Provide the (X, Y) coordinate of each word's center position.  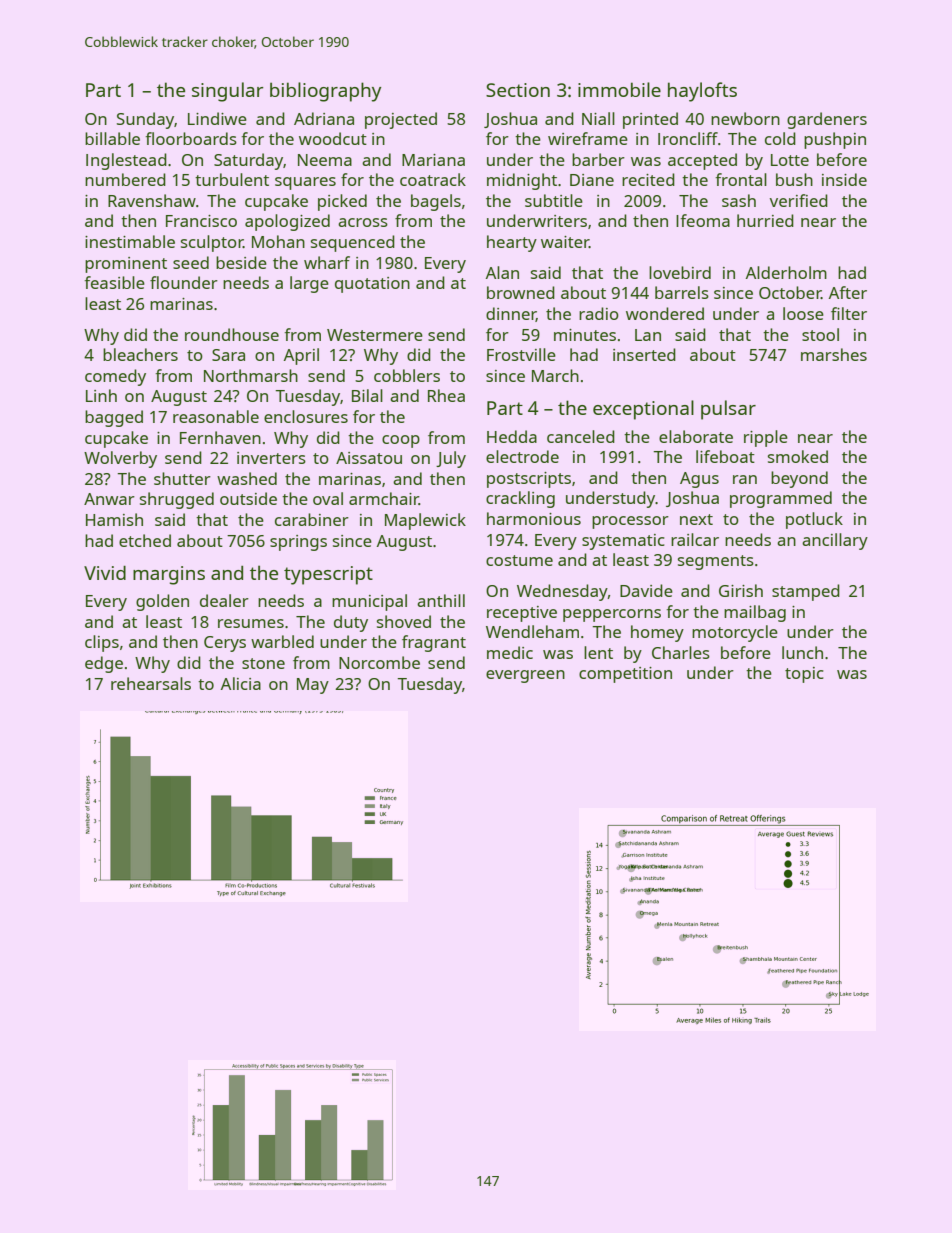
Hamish (114, 519)
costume (519, 560)
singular (228, 92)
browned (521, 292)
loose (803, 313)
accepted (702, 161)
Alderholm (786, 272)
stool (820, 334)
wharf (327, 262)
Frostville (521, 354)
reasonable (216, 416)
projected (401, 120)
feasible (114, 282)
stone (263, 663)
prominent (126, 265)
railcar (695, 539)
